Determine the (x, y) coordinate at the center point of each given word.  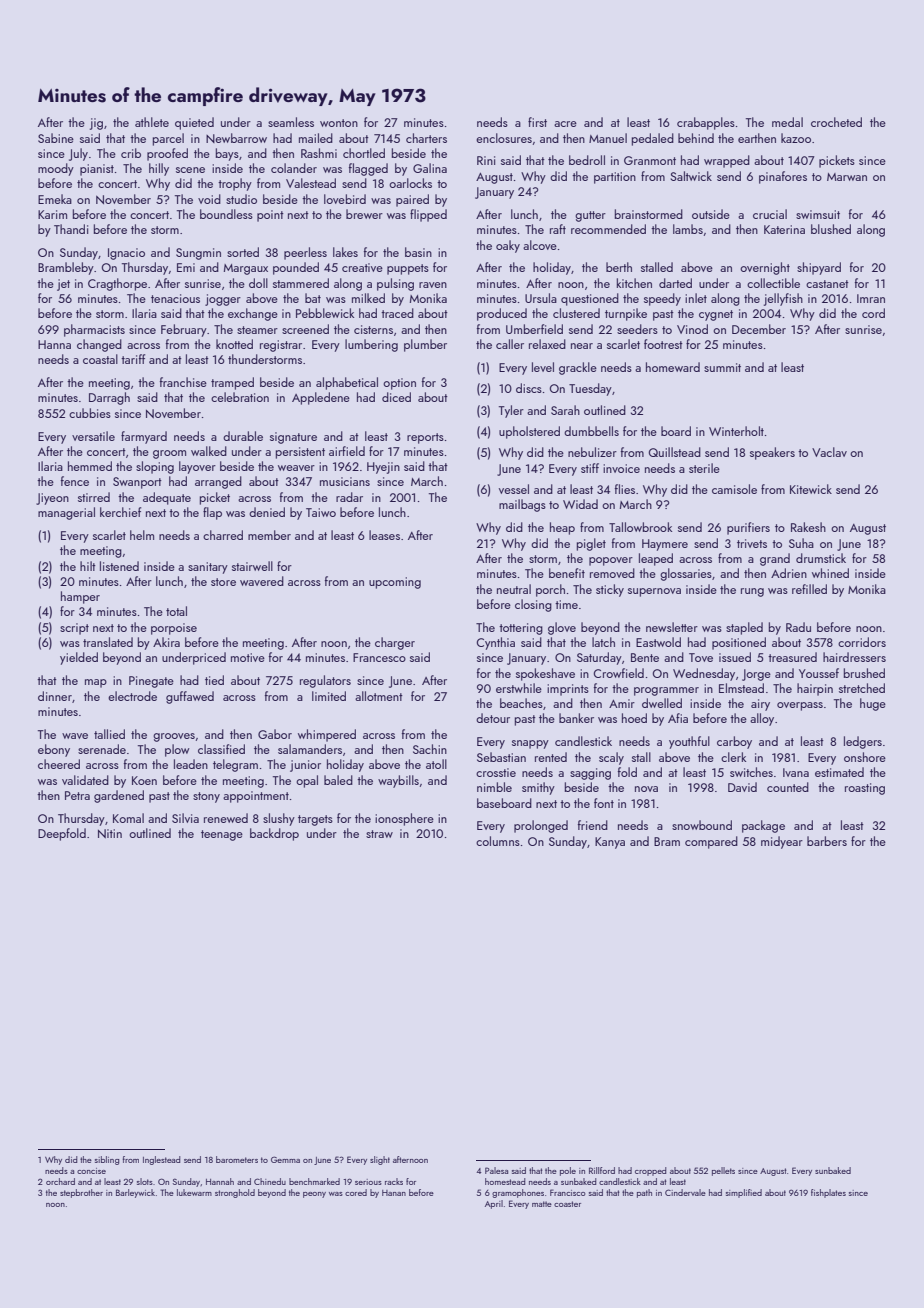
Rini (486, 160)
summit (722, 367)
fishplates (828, 1193)
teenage (222, 835)
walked (209, 451)
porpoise (174, 629)
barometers (237, 1159)
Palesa (496, 1170)
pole (568, 1171)
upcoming (395, 583)
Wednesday (704, 674)
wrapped (727, 161)
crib (131, 153)
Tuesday (590, 389)
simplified (744, 1193)
